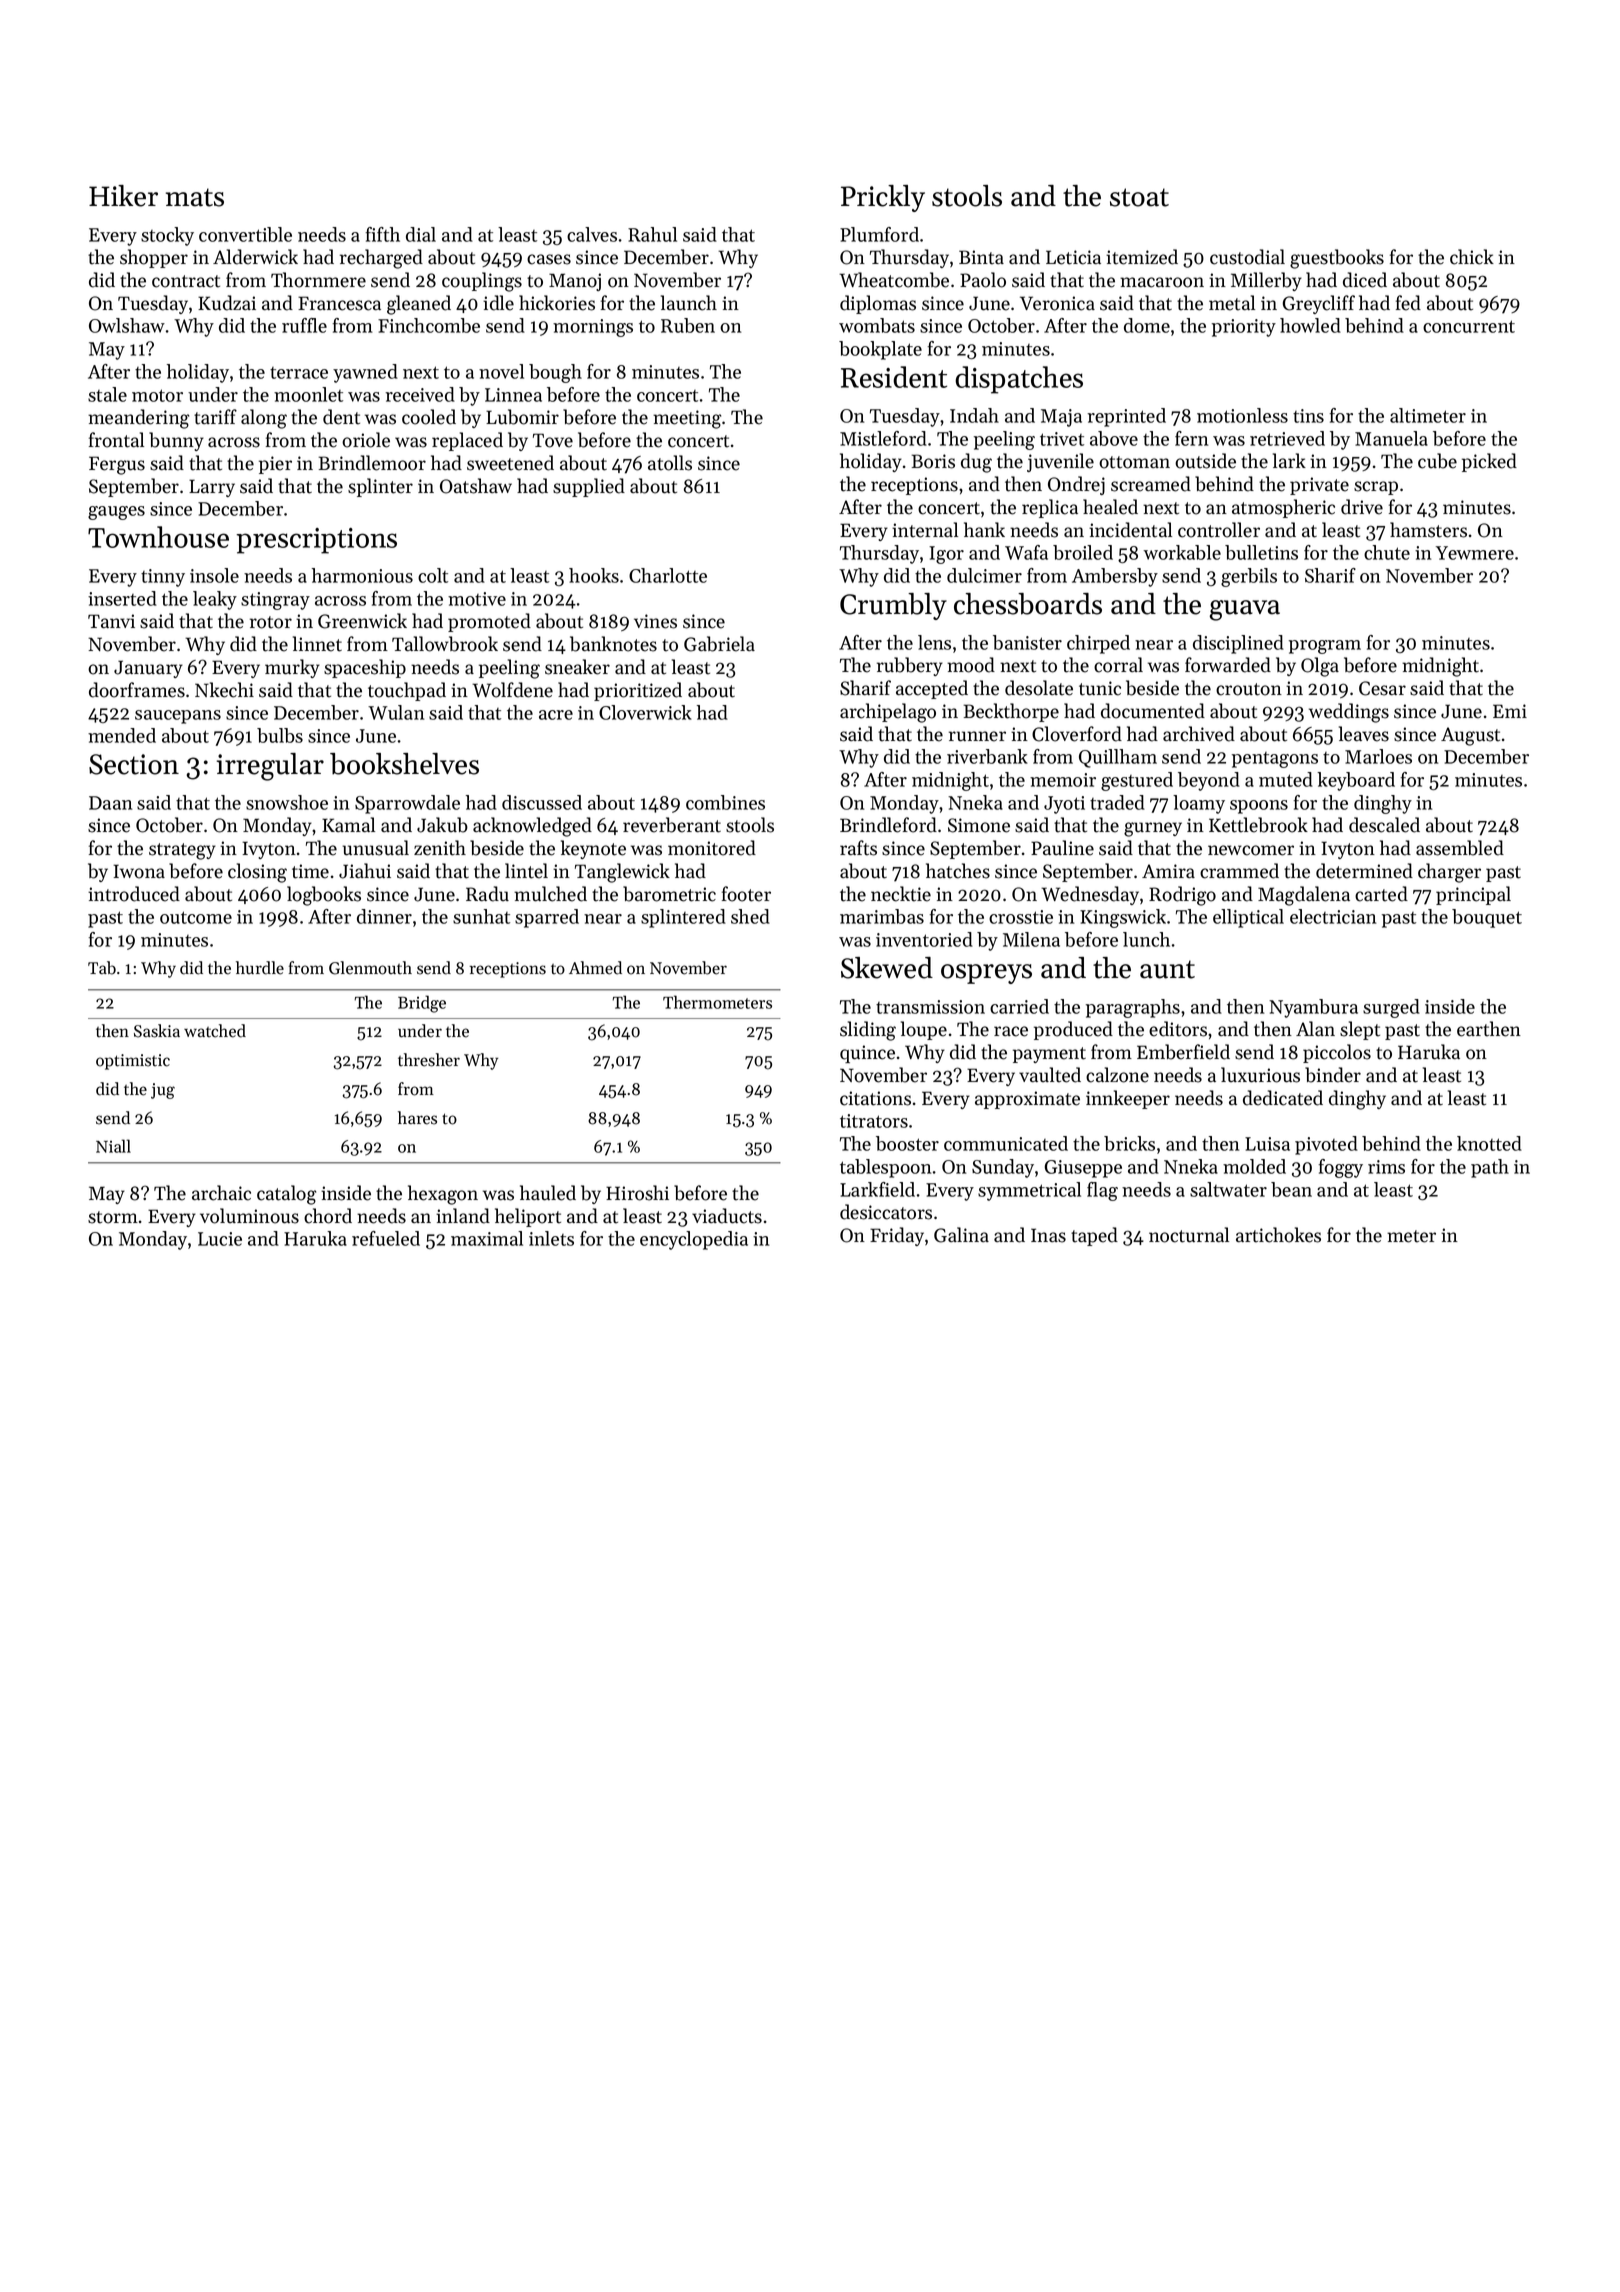  Describe the element at coordinates (1094, 1236) in the page. I see `taped` at that location.
